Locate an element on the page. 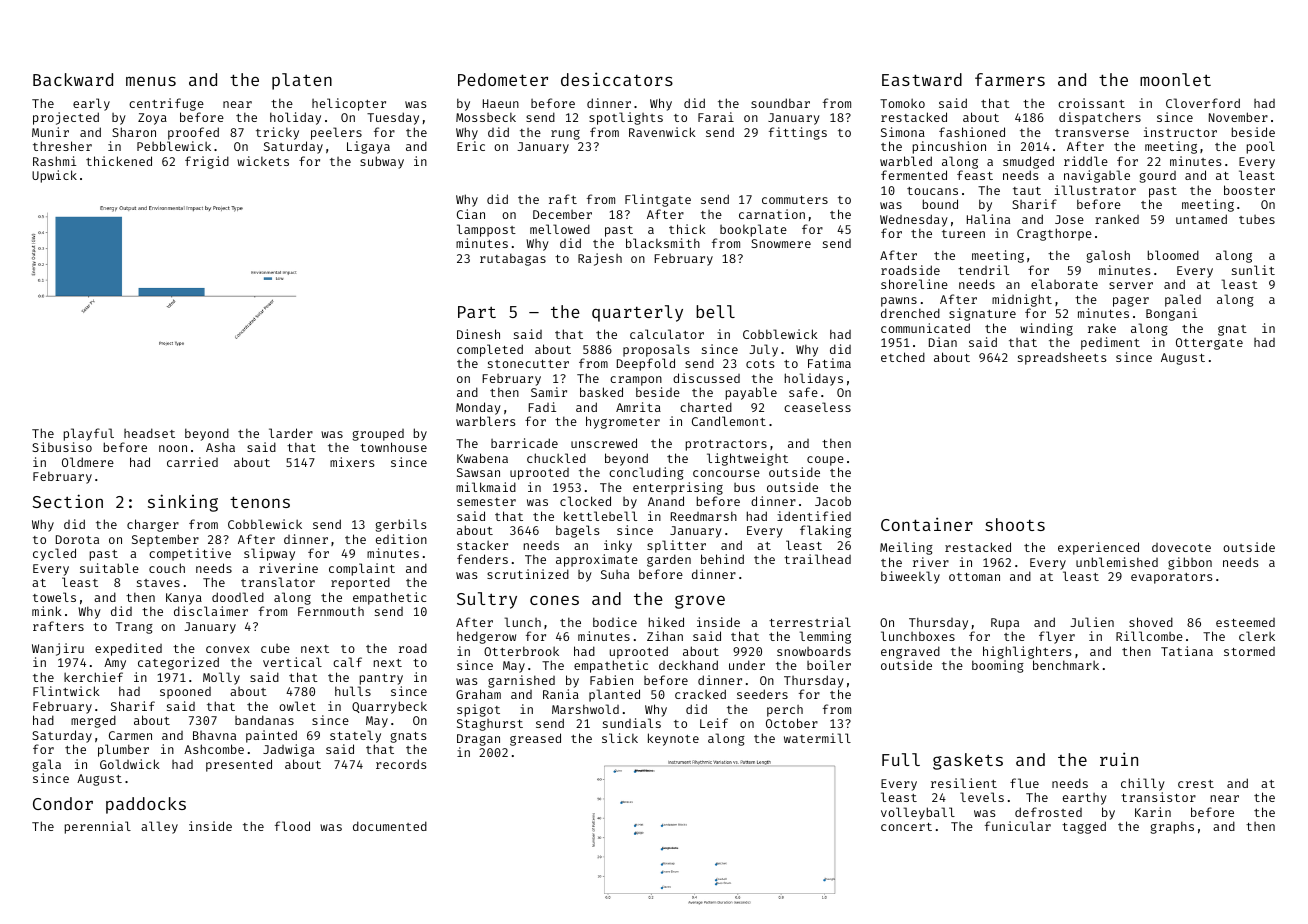  Backward is located at coordinates (73, 79).
